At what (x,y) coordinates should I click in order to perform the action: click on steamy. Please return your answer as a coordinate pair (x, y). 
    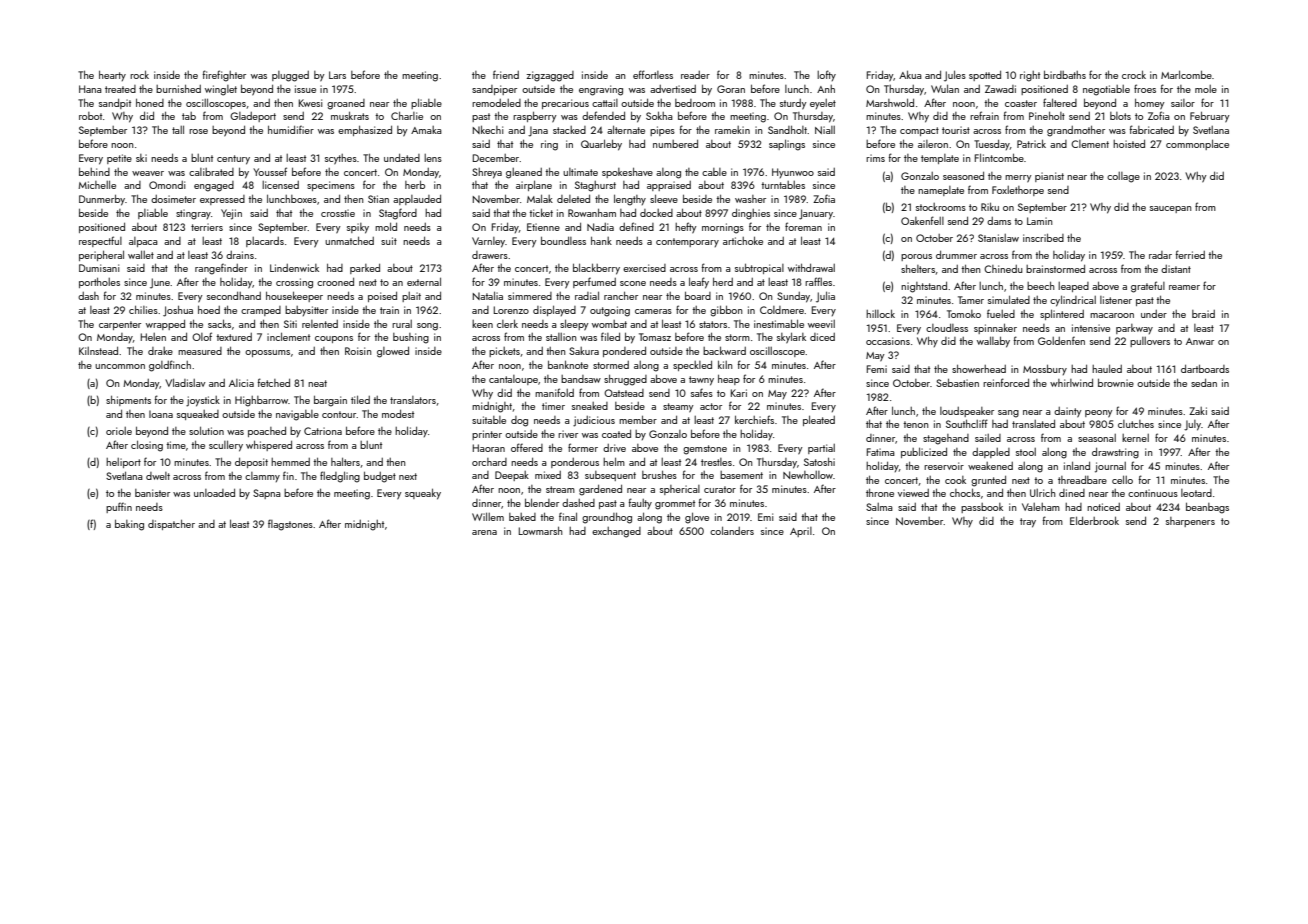
    Looking at the image, I should click on (678, 408).
